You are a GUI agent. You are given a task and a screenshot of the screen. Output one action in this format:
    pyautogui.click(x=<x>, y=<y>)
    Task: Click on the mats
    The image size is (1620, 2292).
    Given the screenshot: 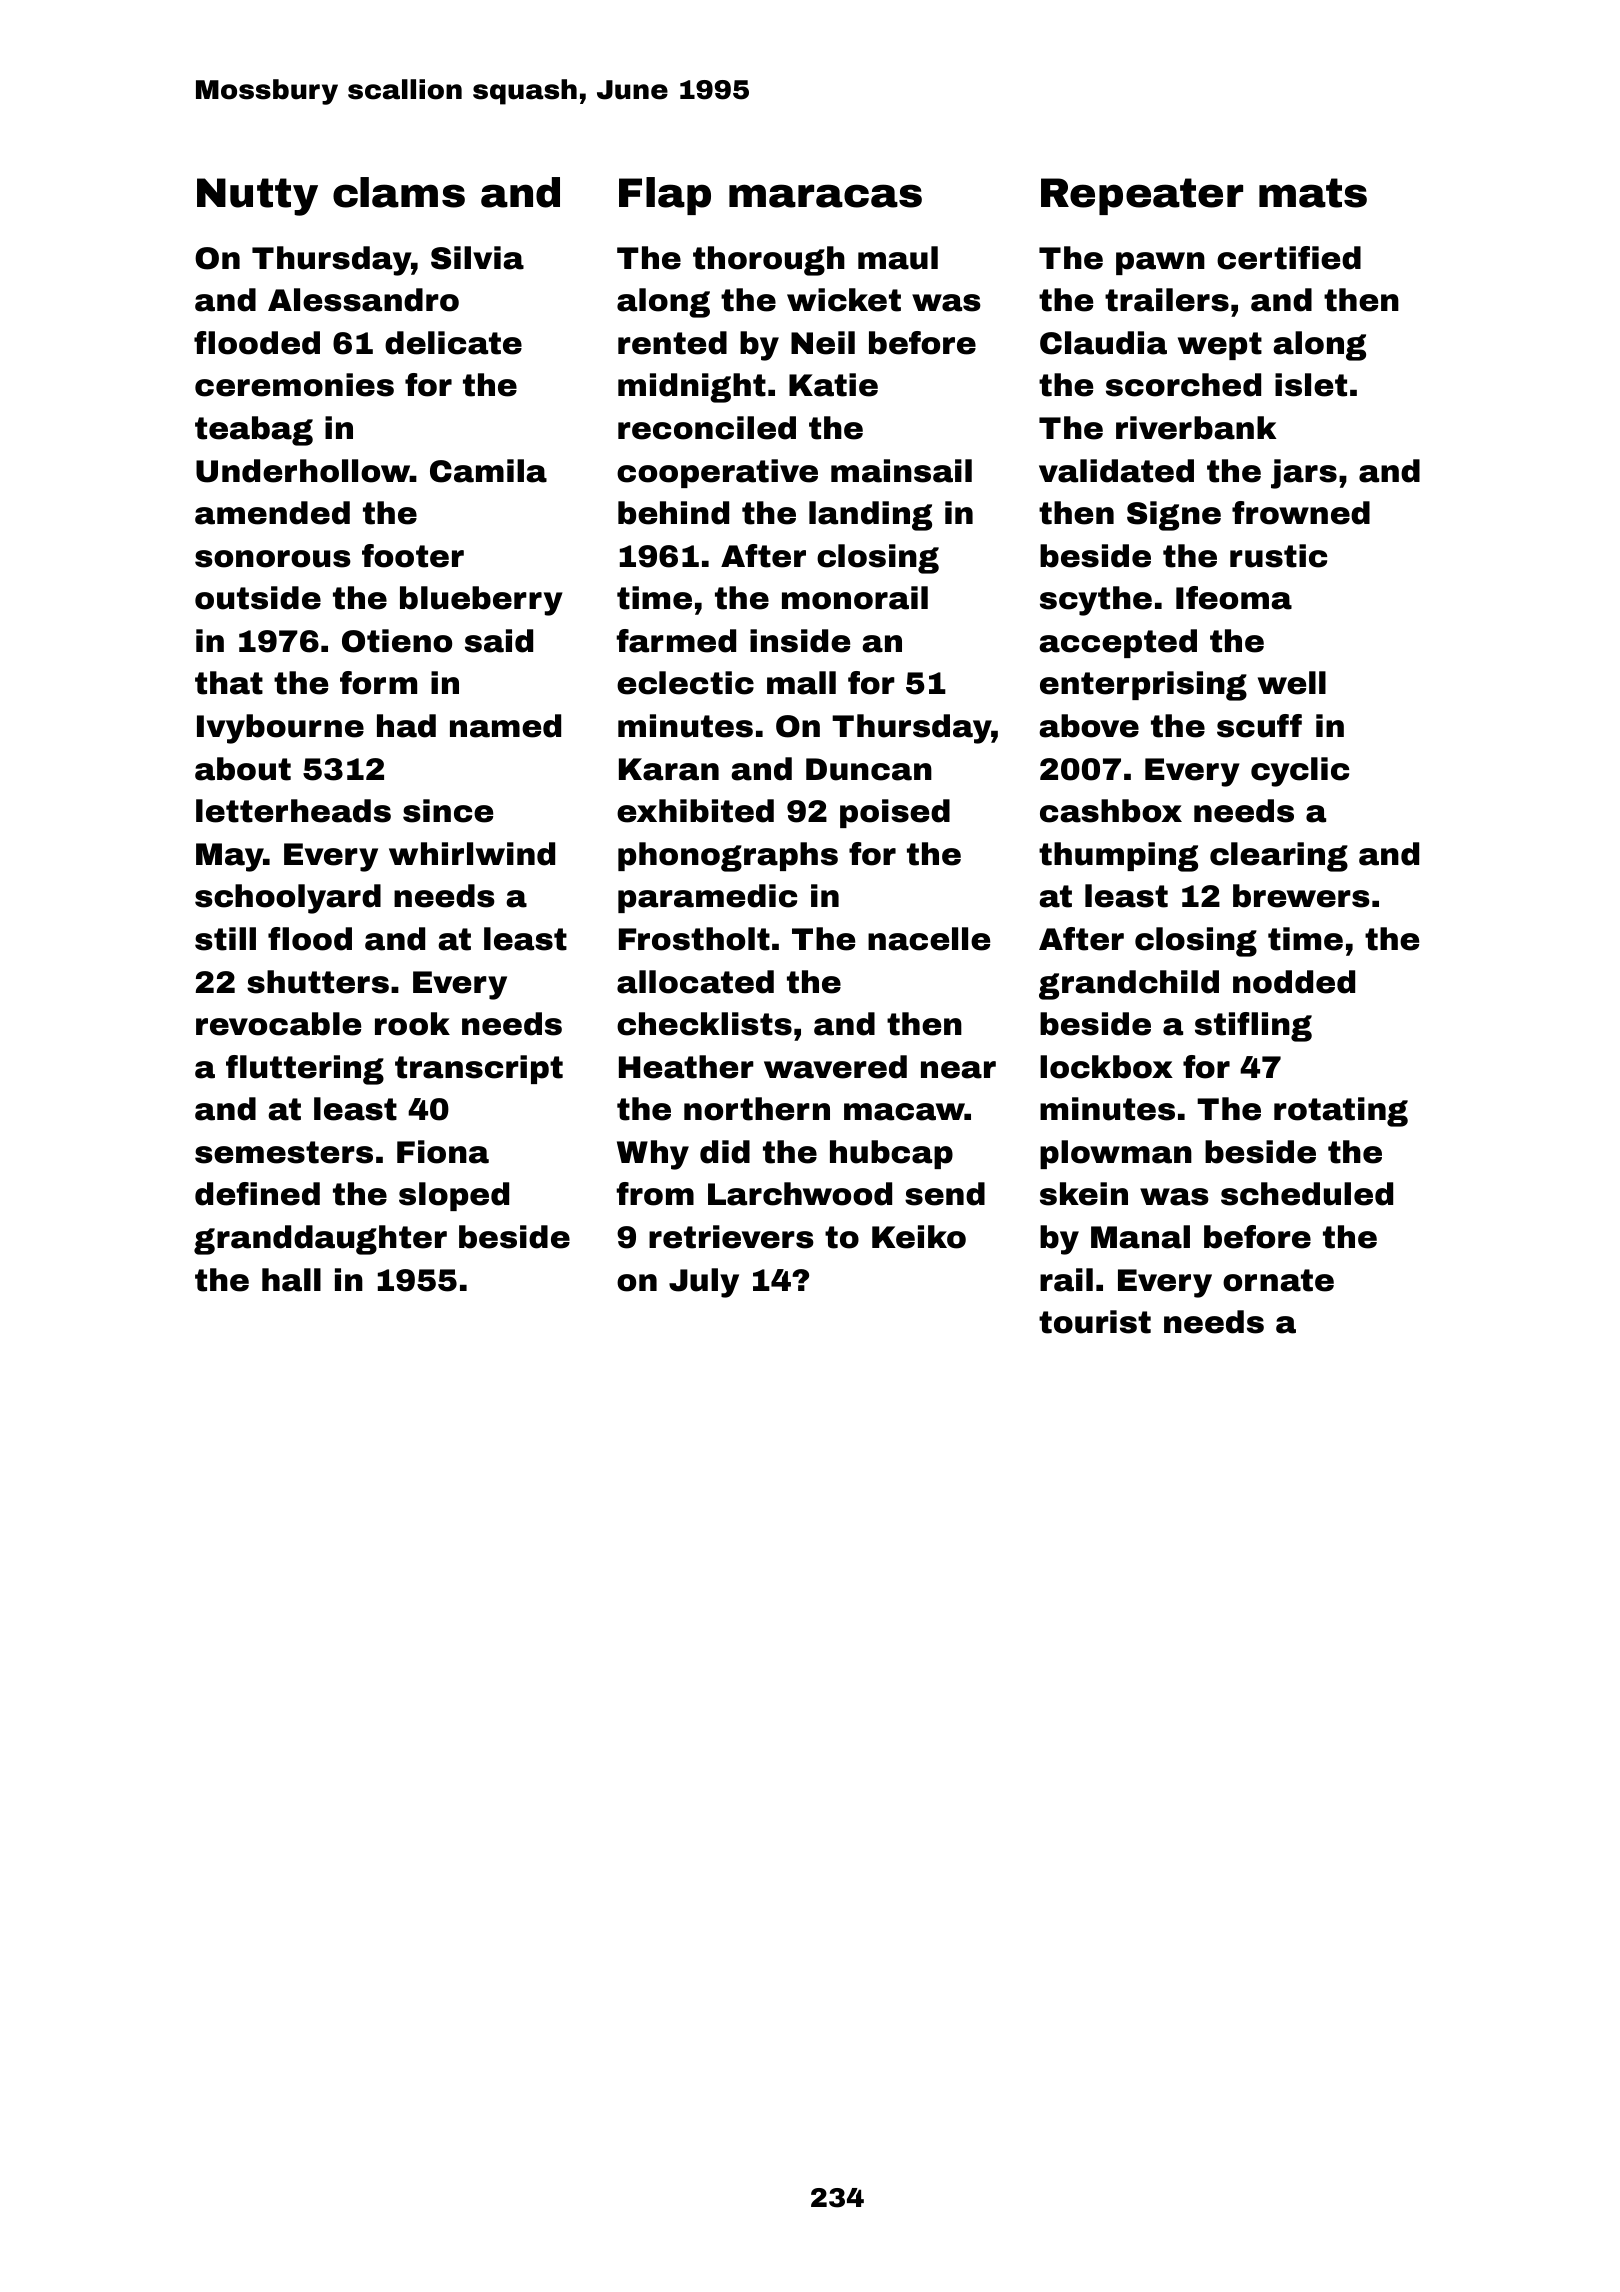 What is the action you would take?
    pyautogui.click(x=1313, y=193)
